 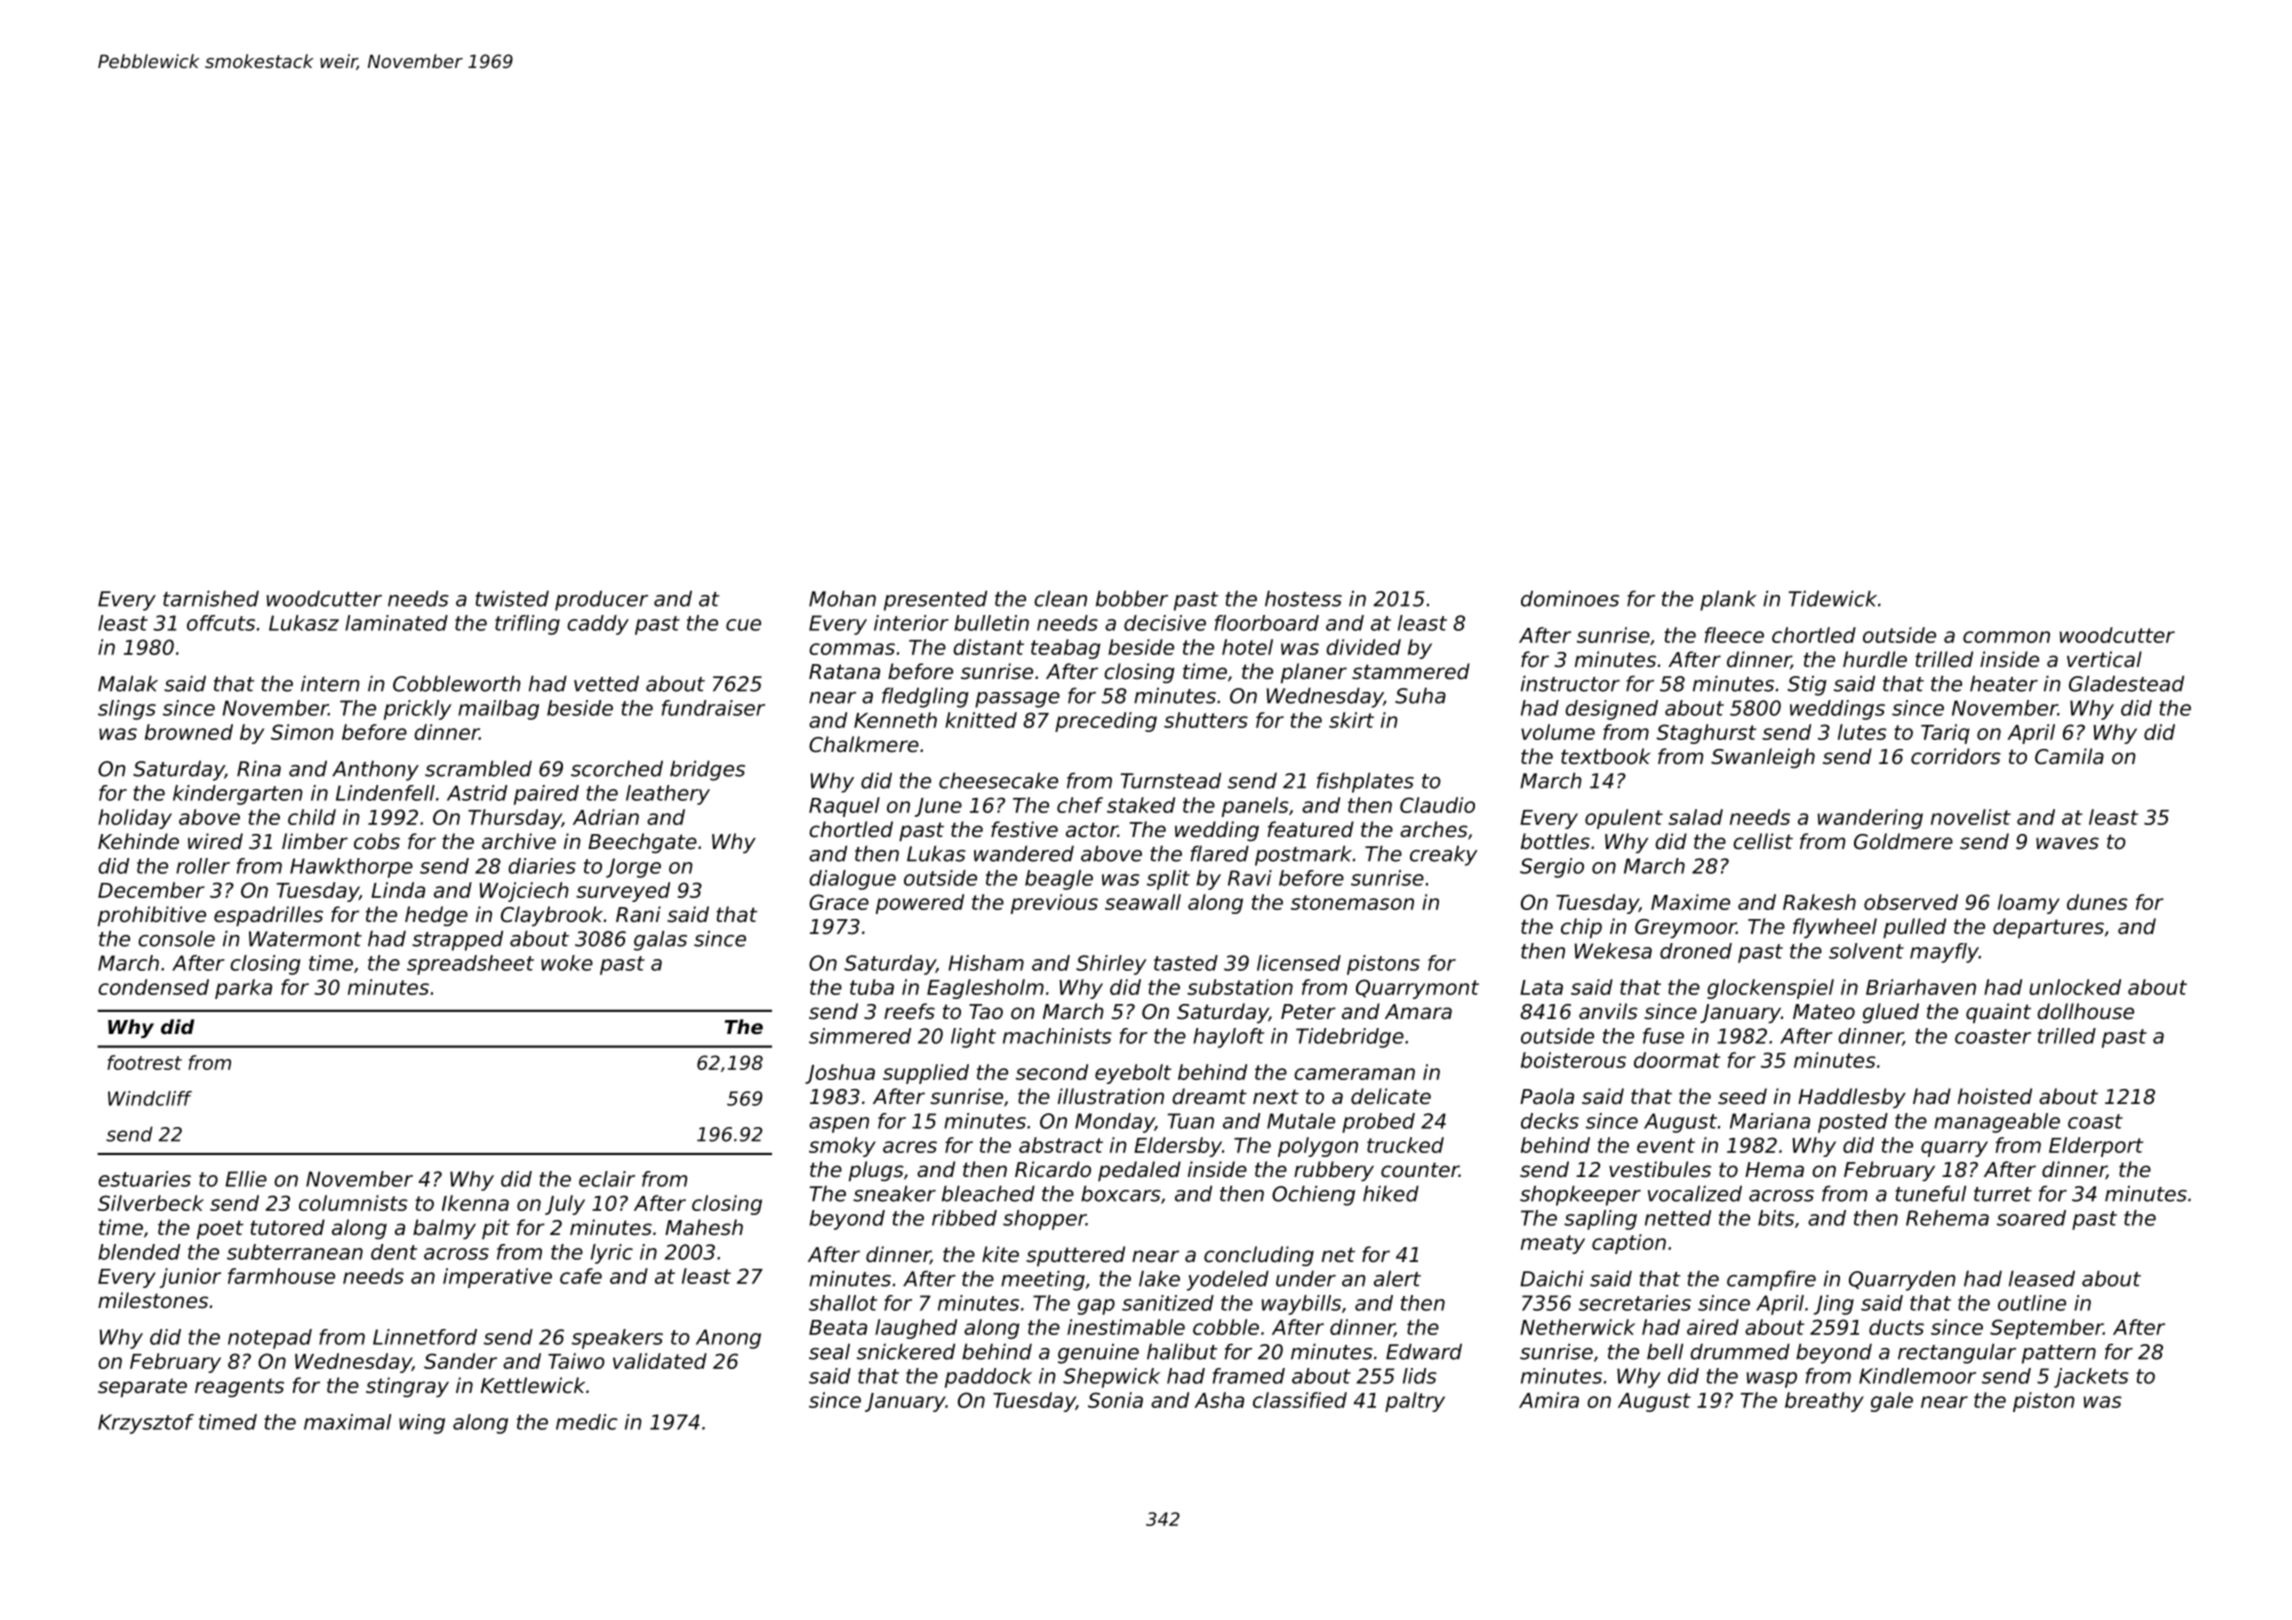 What do you see at coordinates (1763, 758) in the image?
I see `Swanleigh` at bounding box center [1763, 758].
